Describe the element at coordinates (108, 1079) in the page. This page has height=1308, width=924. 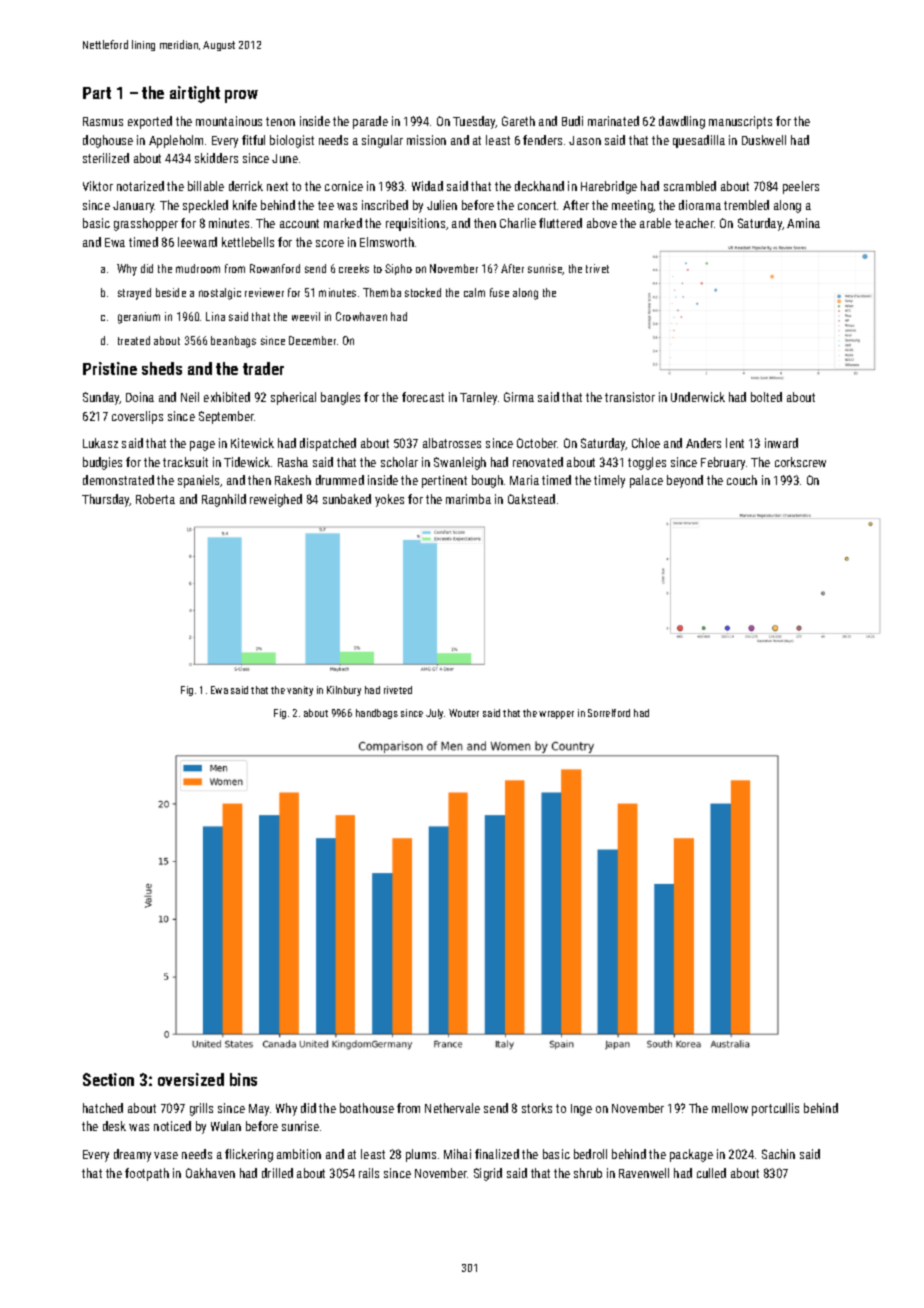
I see `Section` at that location.
